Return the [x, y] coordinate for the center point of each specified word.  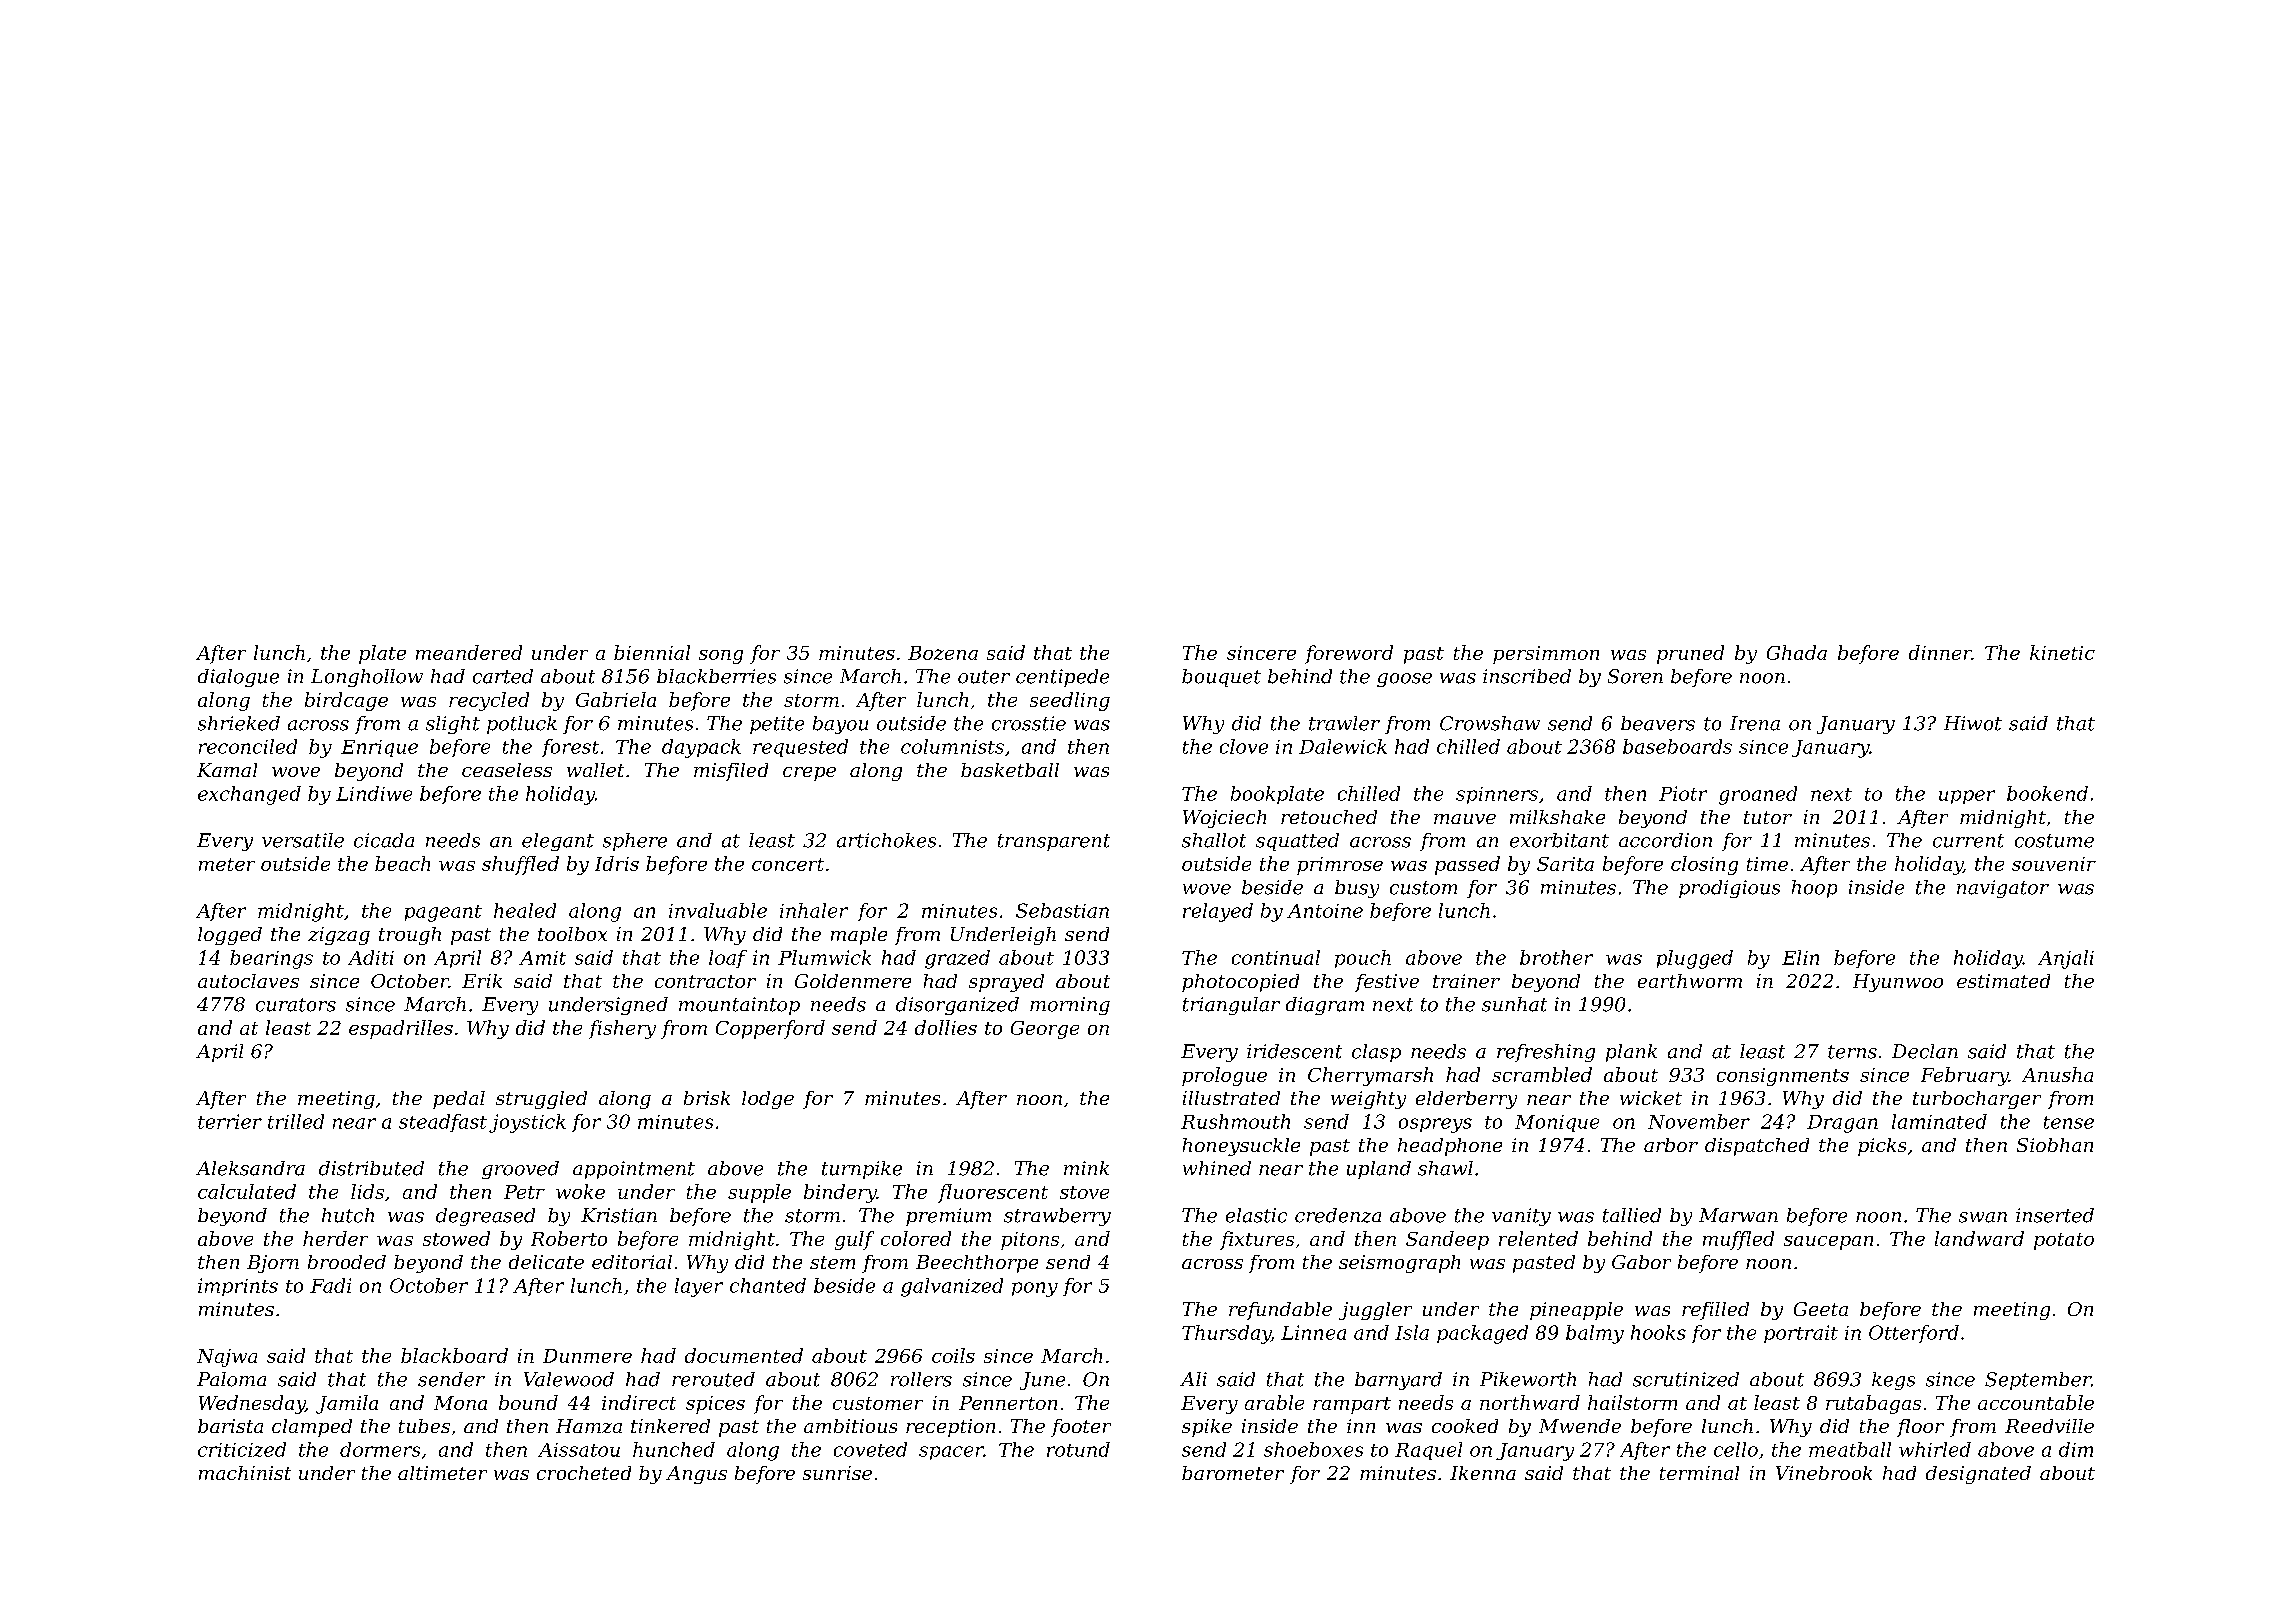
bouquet [1221, 678]
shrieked [239, 723]
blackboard [454, 1355]
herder [335, 1238]
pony [1035, 1289]
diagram [1325, 1006]
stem [832, 1262]
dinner [1940, 652]
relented [1538, 1238]
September [2038, 1381]
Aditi [371, 957]
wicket [1651, 1098]
